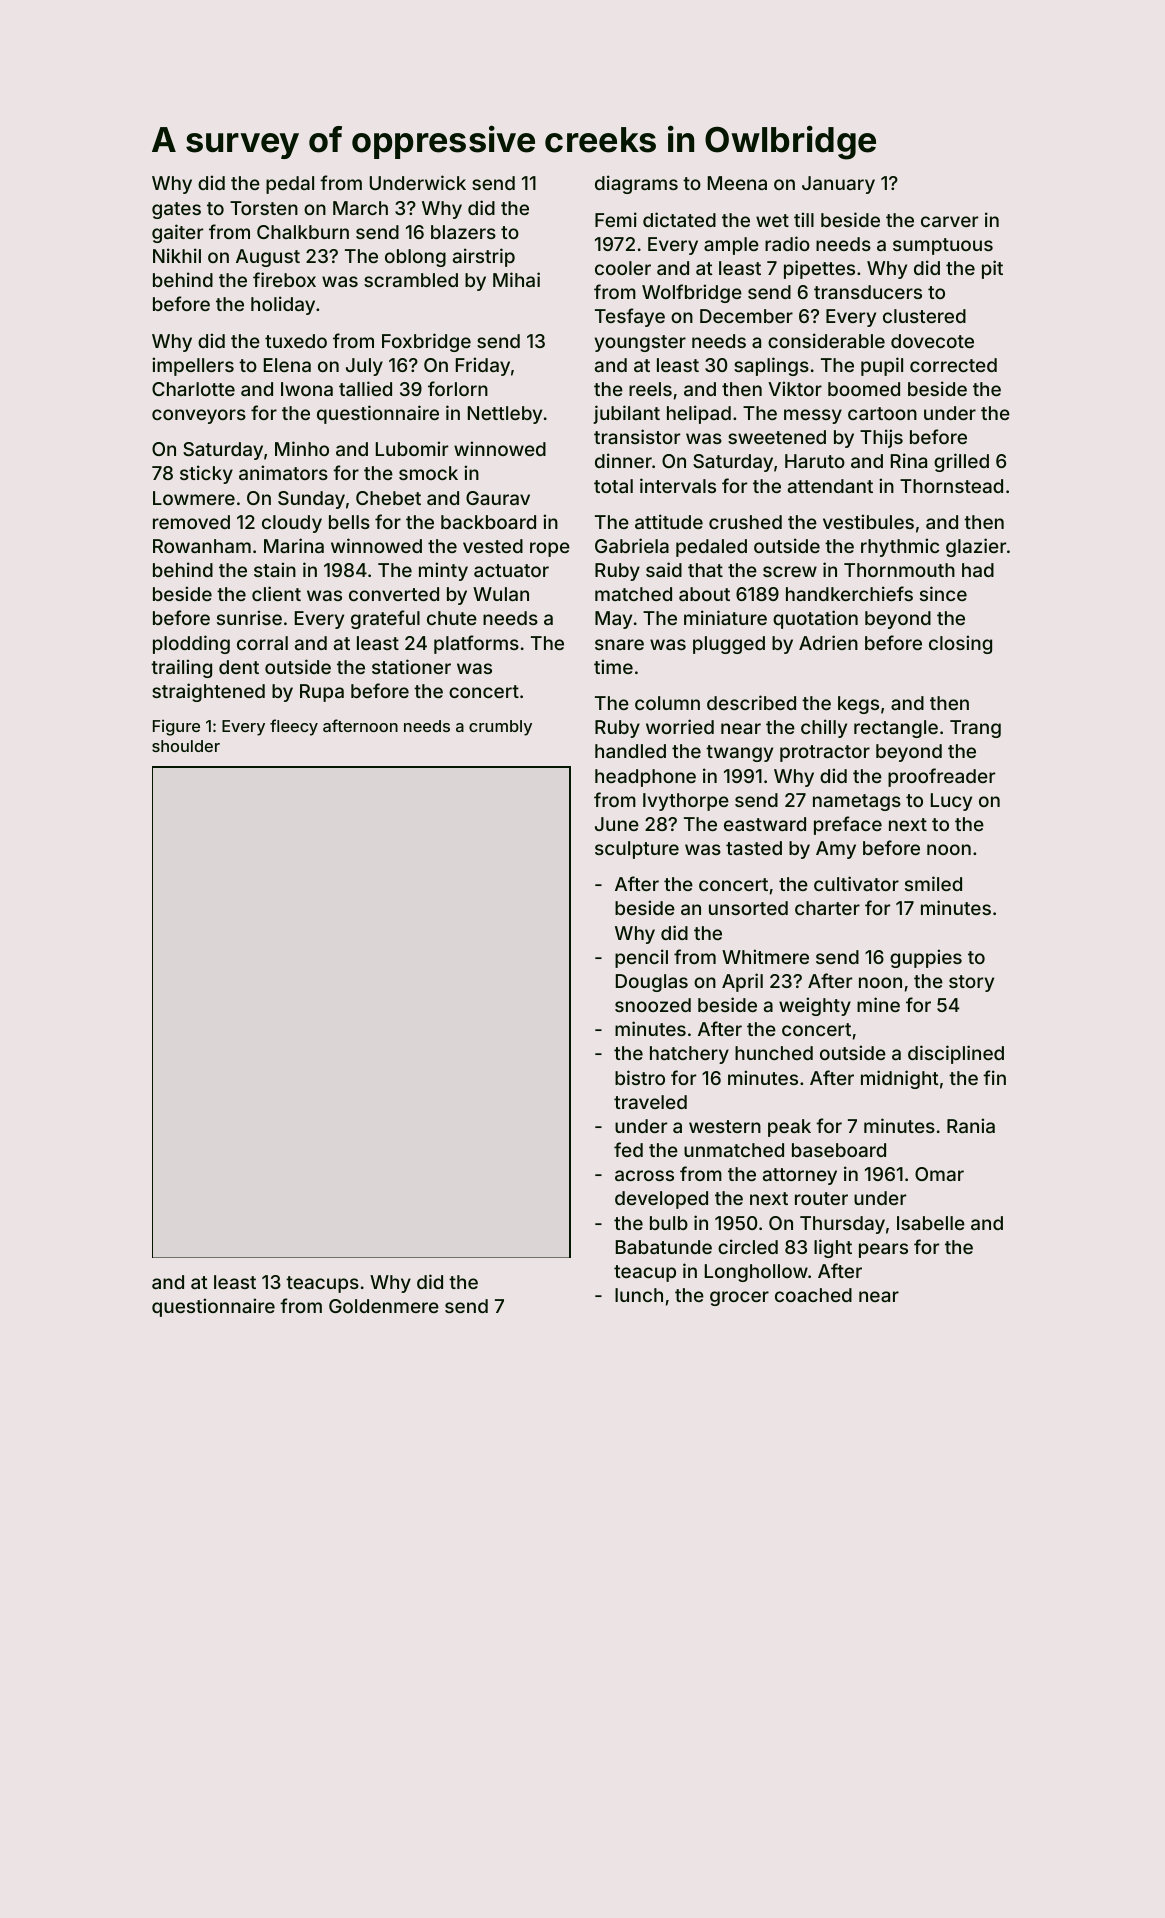 The height and width of the screenshot is (1918, 1165). I want to click on attitude, so click(669, 521).
